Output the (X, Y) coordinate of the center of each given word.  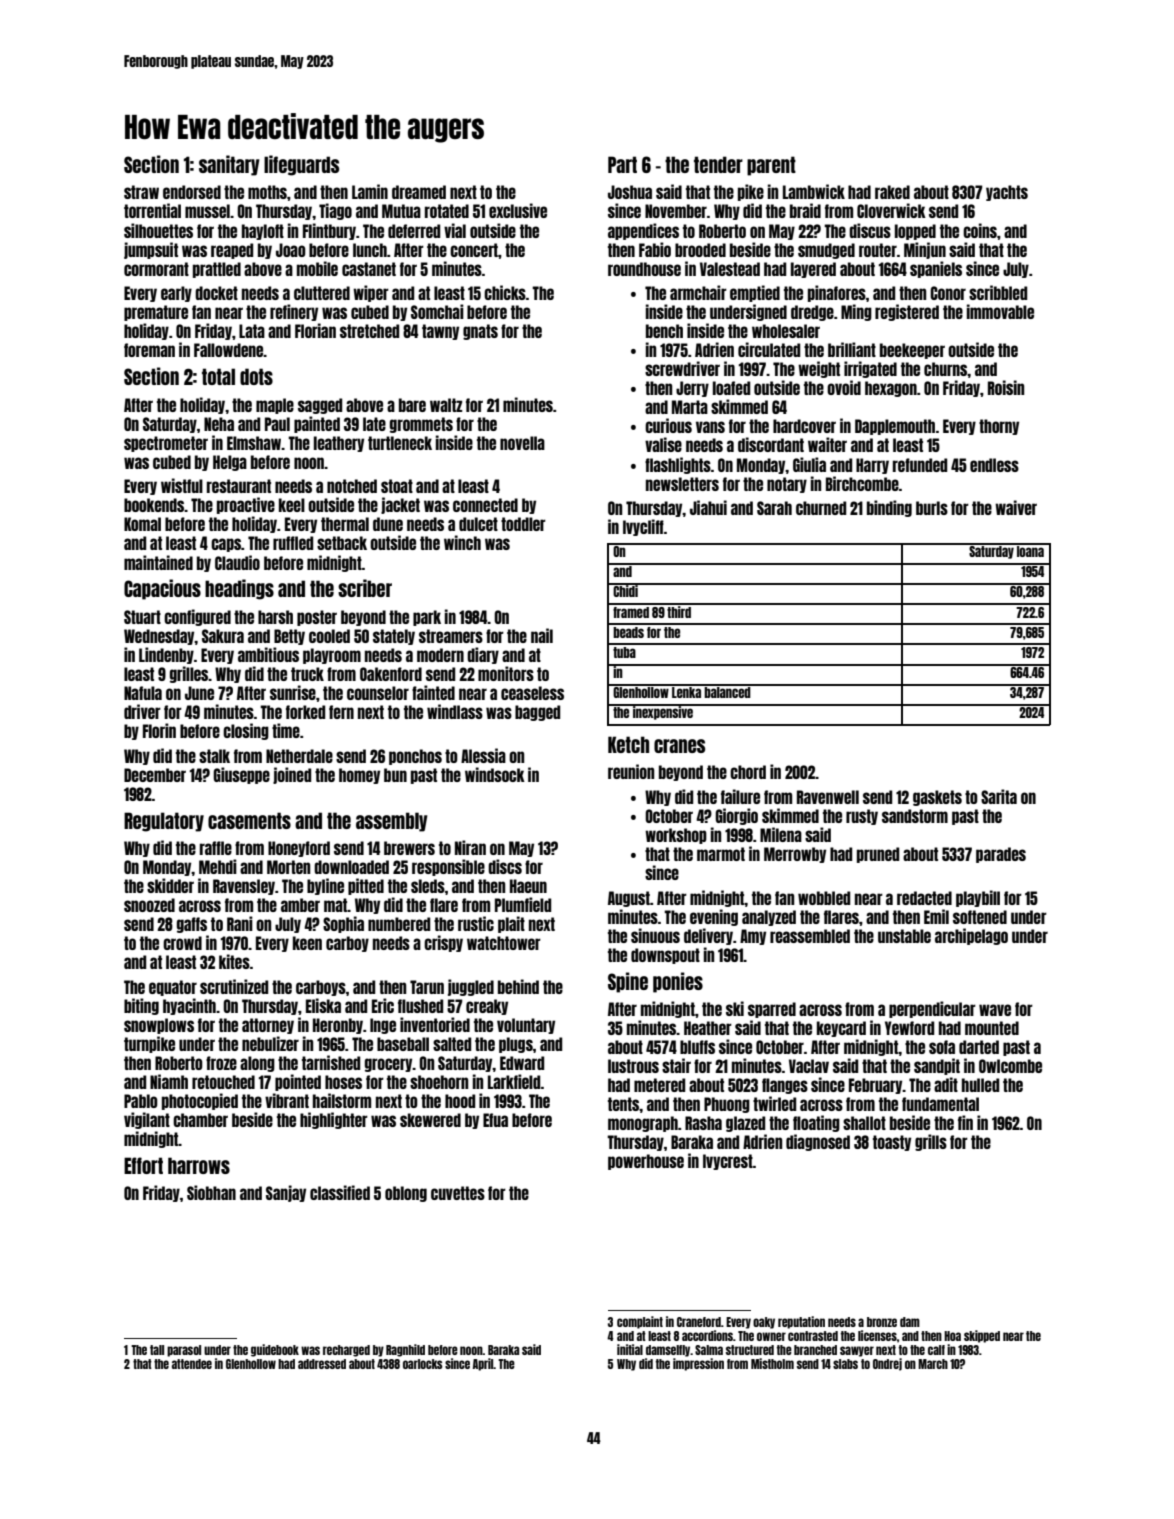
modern (440, 655)
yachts (1007, 193)
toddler (523, 524)
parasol (184, 1351)
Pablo (141, 1101)
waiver (1016, 507)
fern (341, 712)
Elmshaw (254, 443)
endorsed (192, 192)
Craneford (699, 1322)
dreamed (419, 192)
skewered (430, 1120)
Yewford (909, 1028)
